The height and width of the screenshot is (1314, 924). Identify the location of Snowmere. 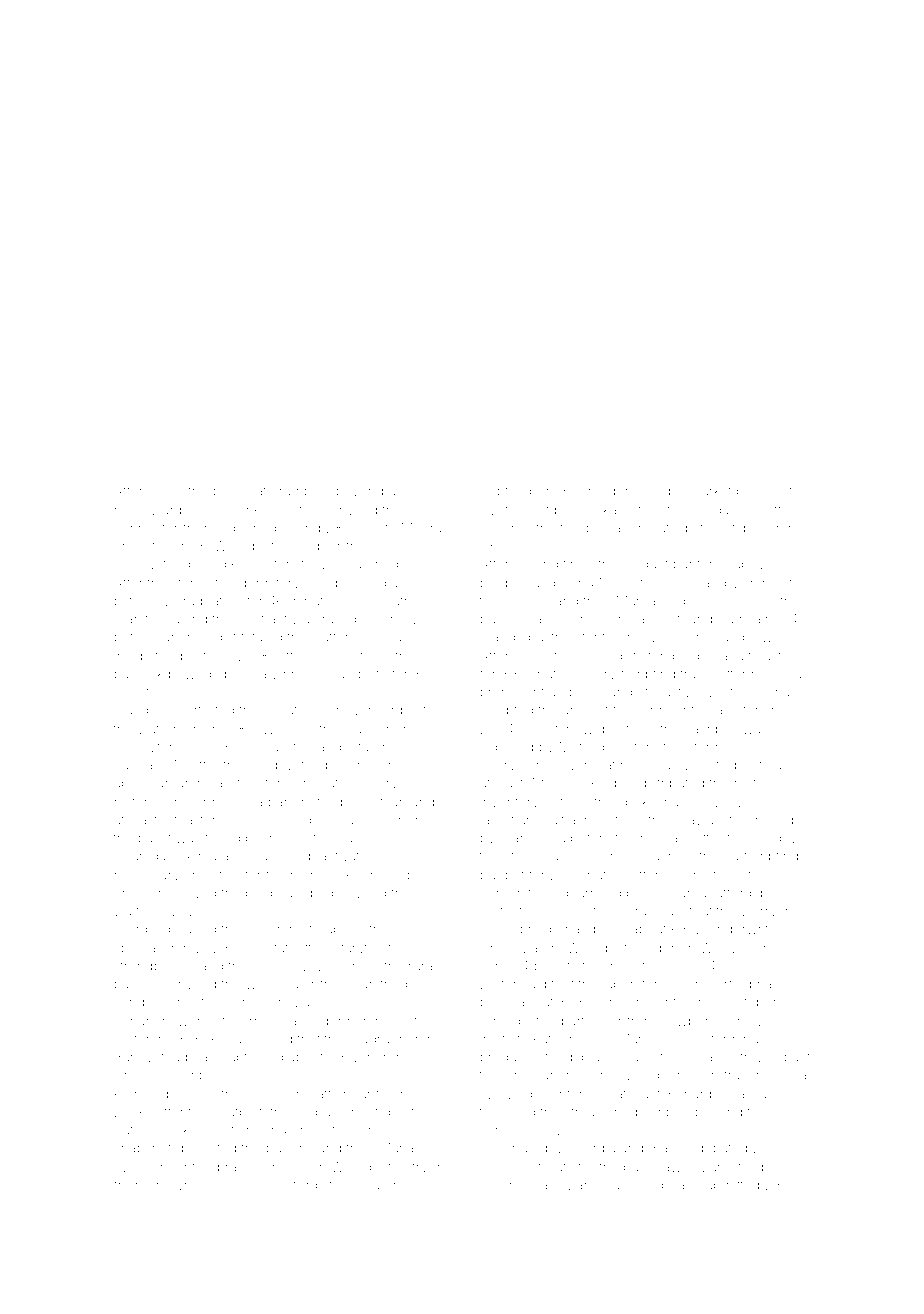
(182, 1184).
